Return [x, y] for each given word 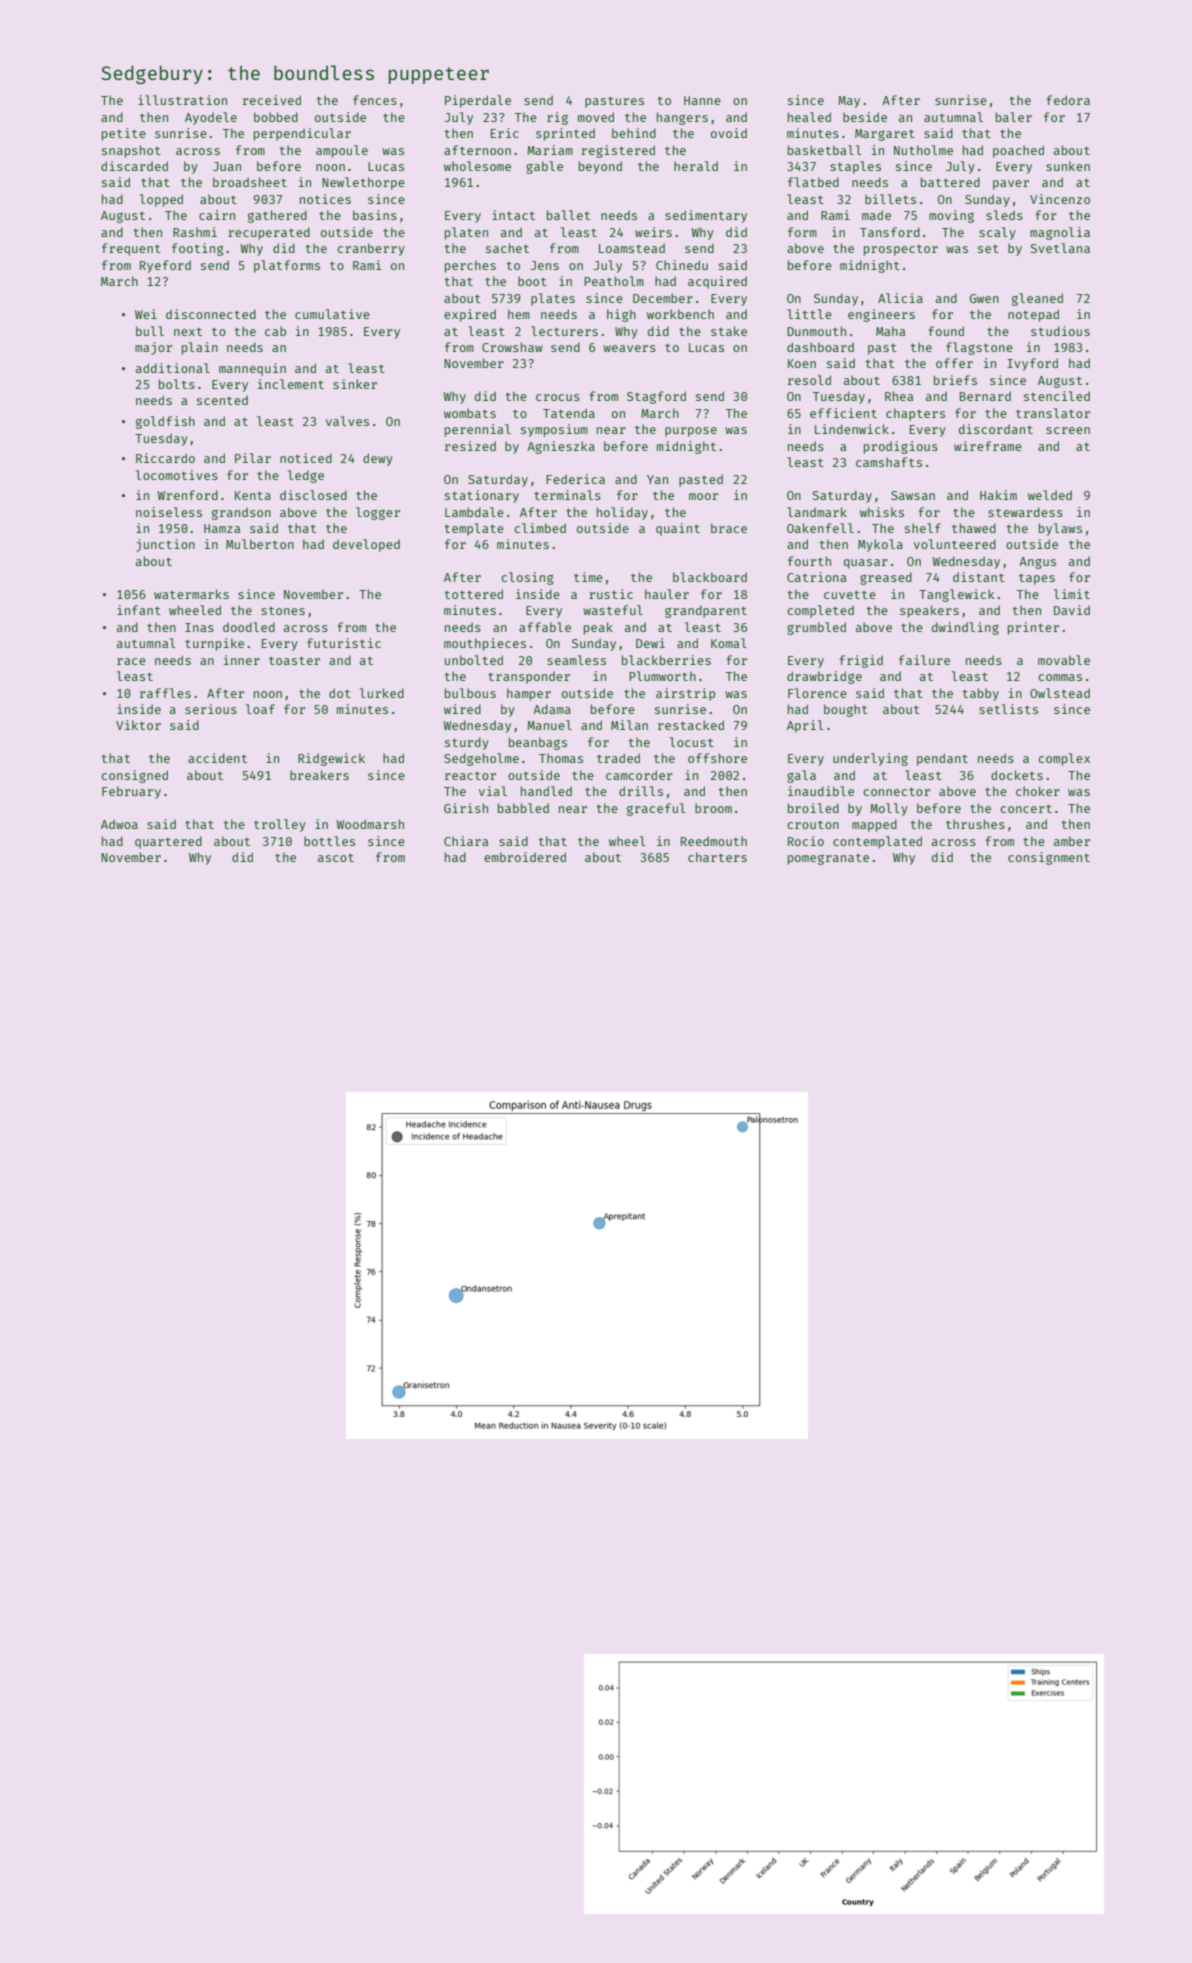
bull [150, 331]
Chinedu [682, 265]
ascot [336, 857]
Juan [227, 166]
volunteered [955, 544]
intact [513, 215]
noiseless [169, 512]
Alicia [900, 298]
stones [283, 611]
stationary [482, 496]
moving [951, 216]
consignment [1049, 858]
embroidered [525, 857]
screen [1068, 430]
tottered [473, 594]
